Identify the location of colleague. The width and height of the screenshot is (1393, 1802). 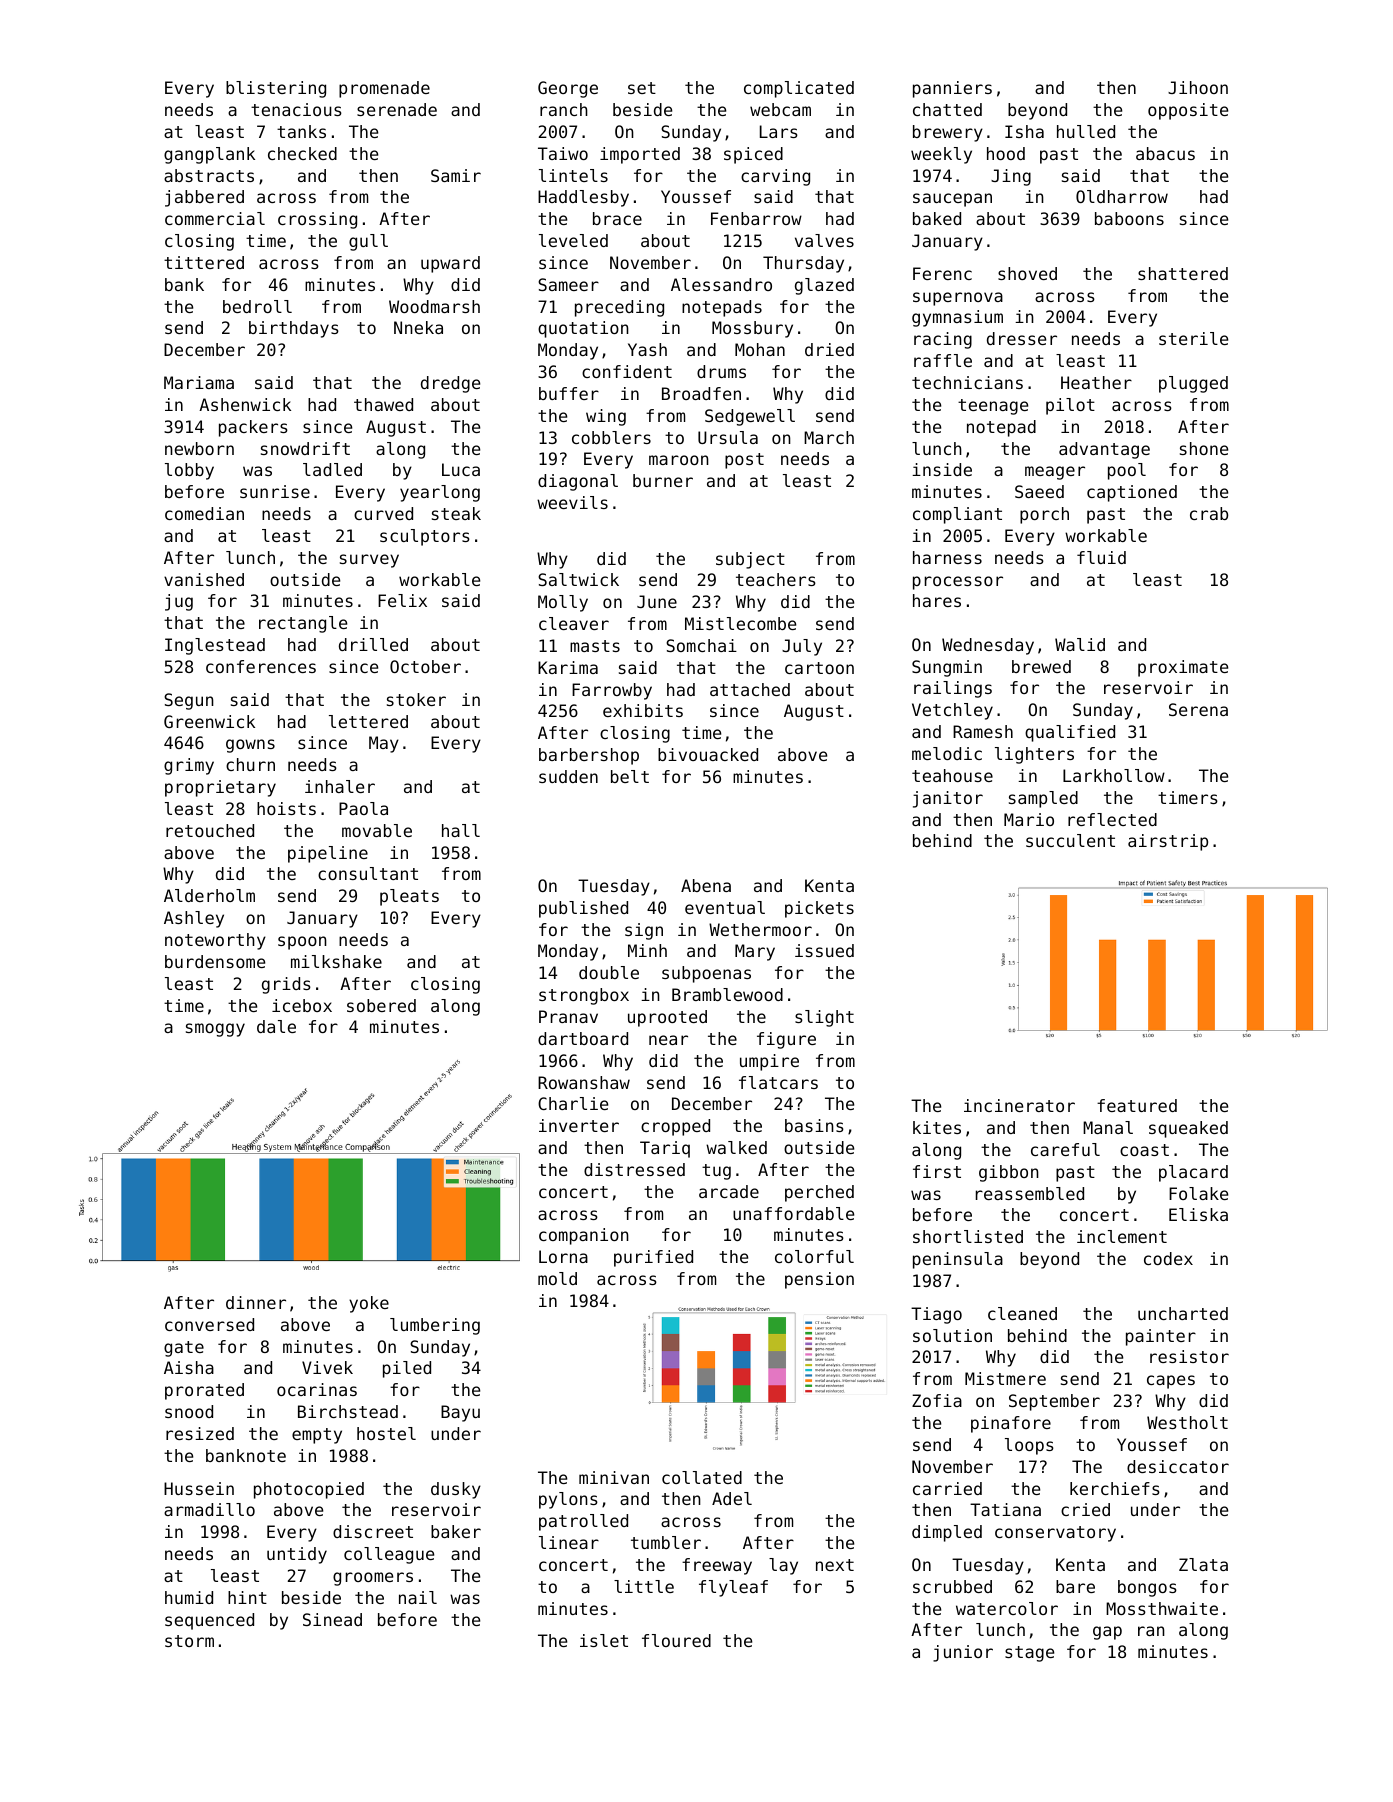
(389, 1555).
